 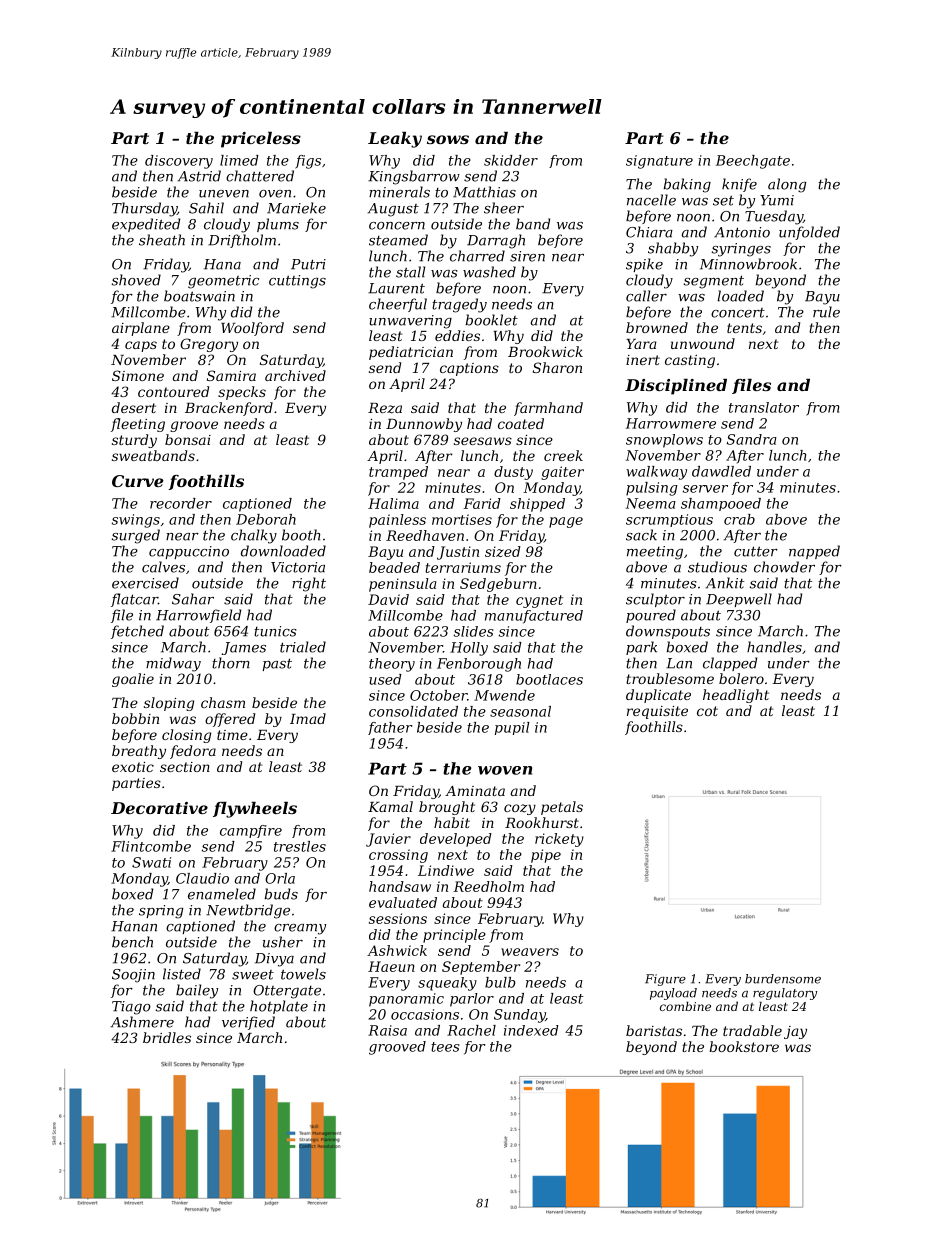 I want to click on archived, so click(x=295, y=375).
